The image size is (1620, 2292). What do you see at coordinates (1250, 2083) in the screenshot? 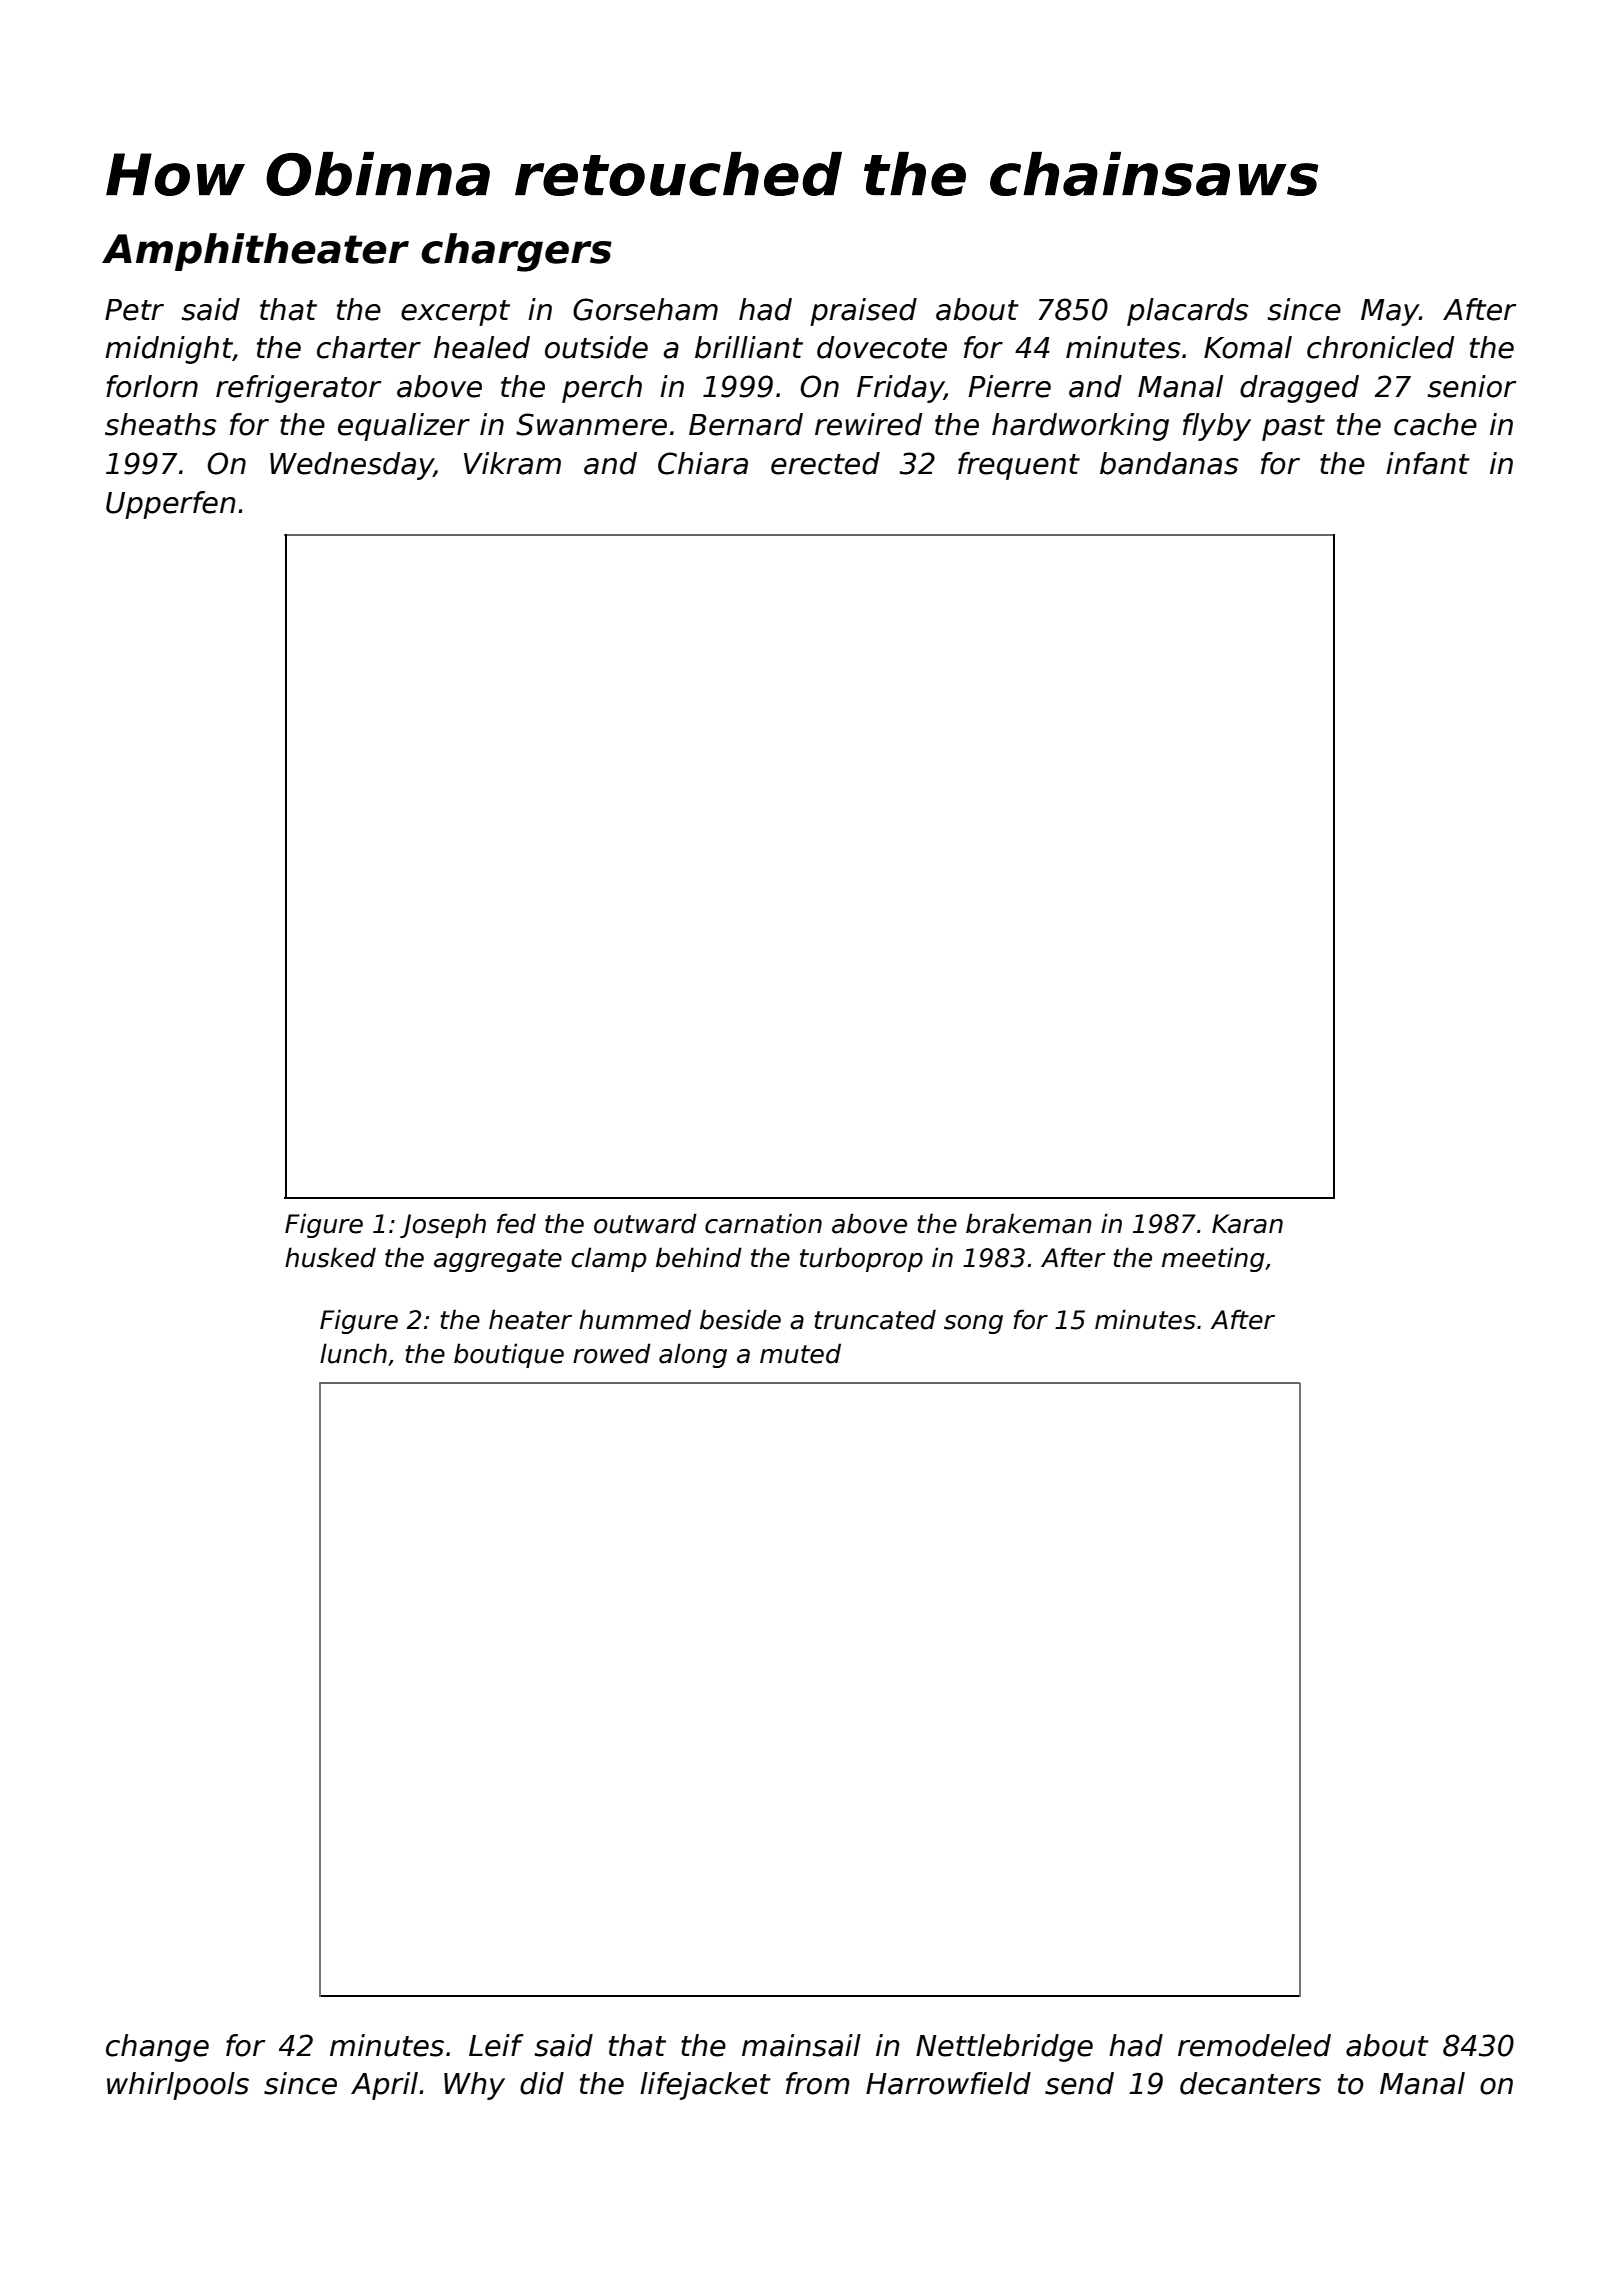
I see `decanters` at bounding box center [1250, 2083].
